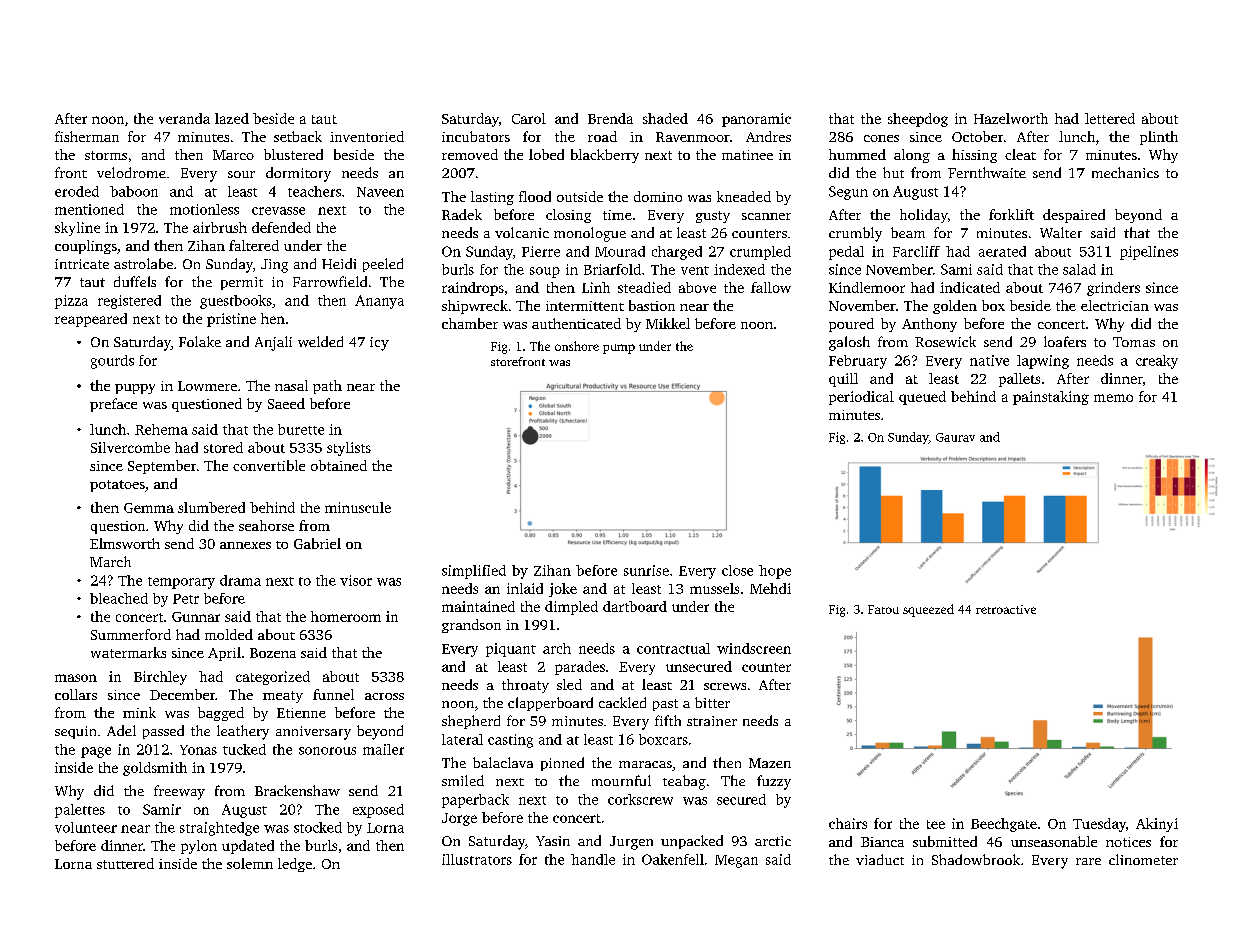  I want to click on solemn, so click(250, 863).
